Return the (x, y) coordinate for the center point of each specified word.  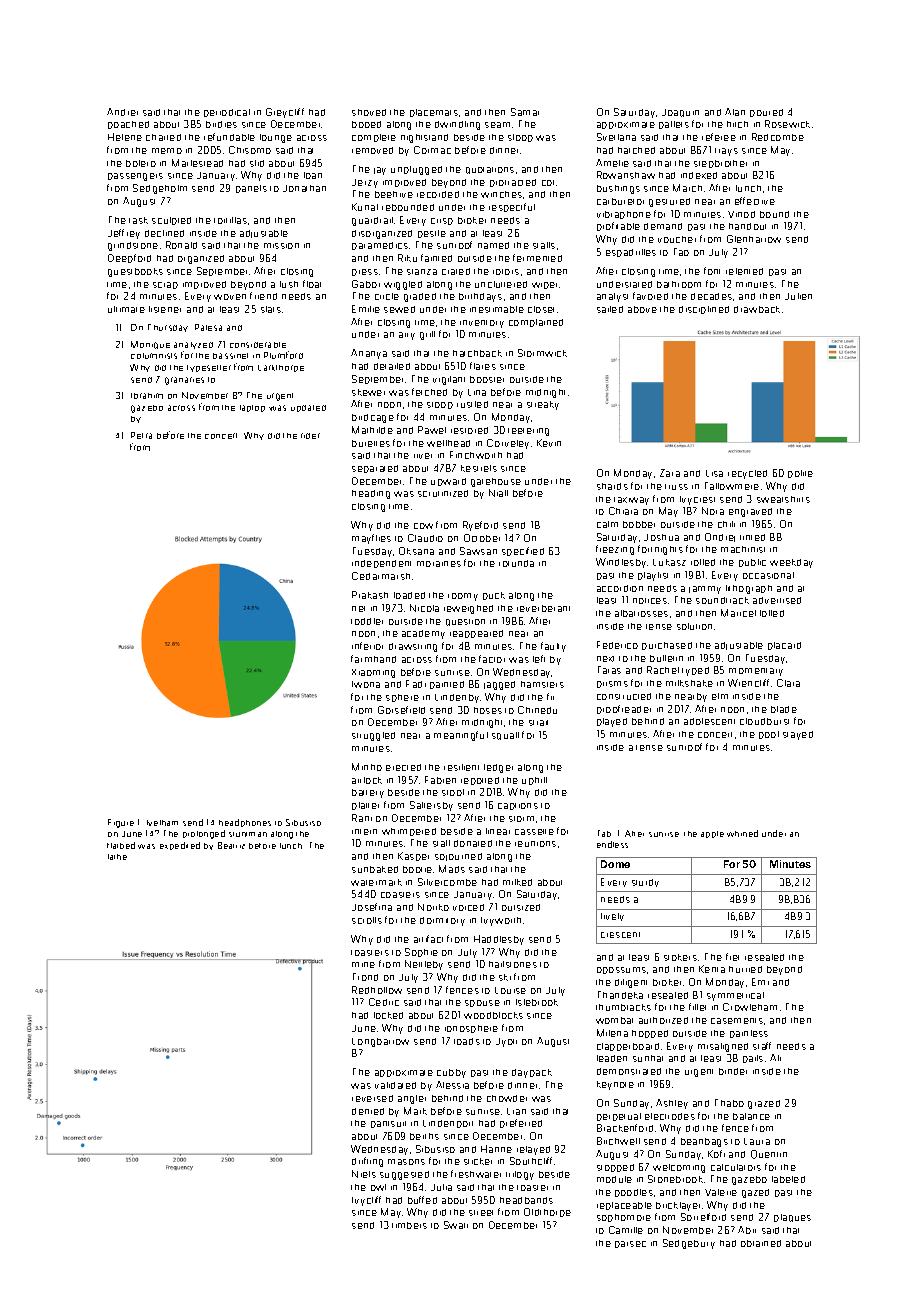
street (481, 1213)
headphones (245, 823)
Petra (141, 435)
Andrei (122, 112)
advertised (777, 600)
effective (755, 201)
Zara (670, 473)
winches (501, 194)
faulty (553, 647)
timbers (409, 1225)
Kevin (549, 443)
